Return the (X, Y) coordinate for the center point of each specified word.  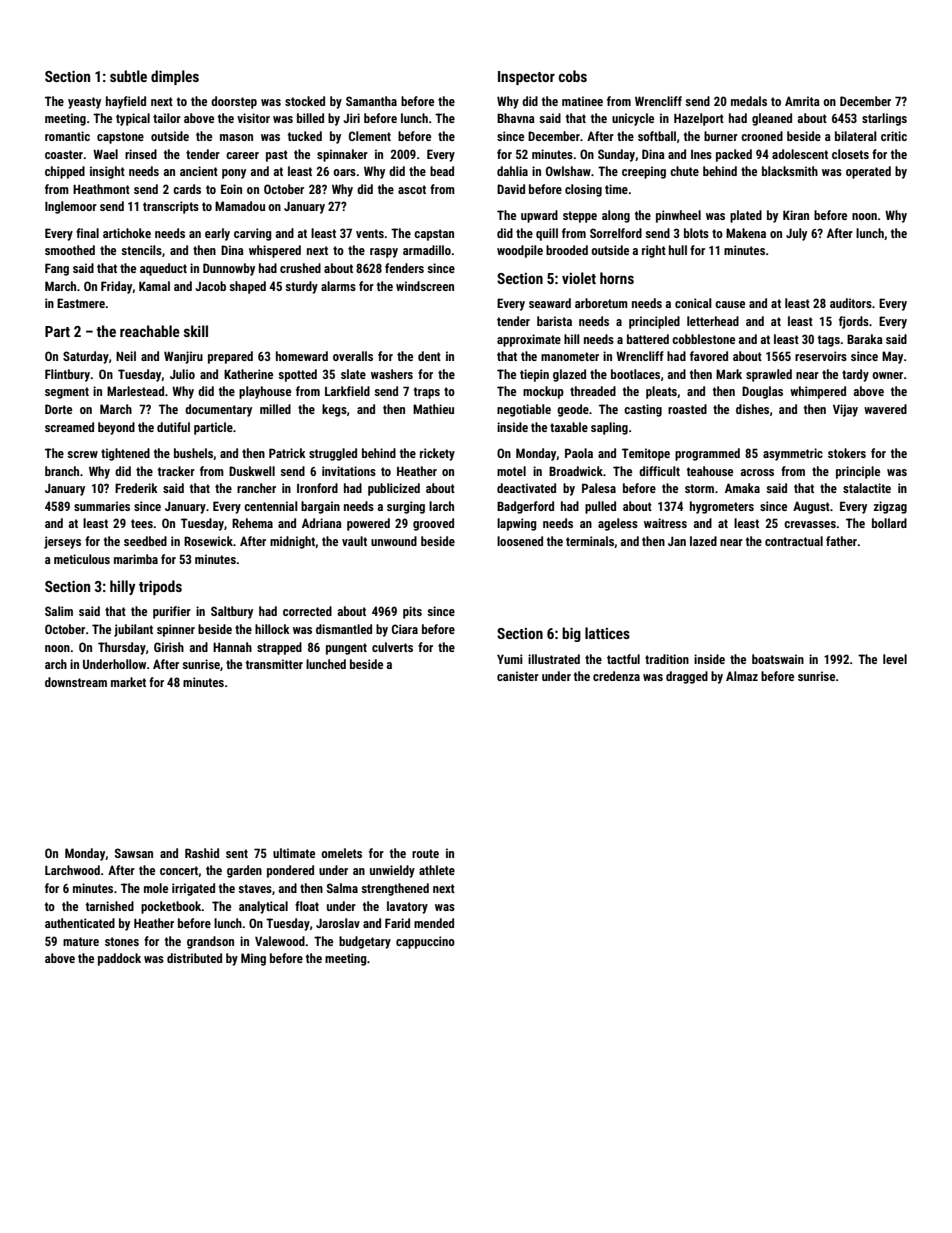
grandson (210, 942)
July (796, 234)
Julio (182, 374)
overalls (353, 356)
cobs (573, 76)
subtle (128, 76)
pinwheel (678, 216)
